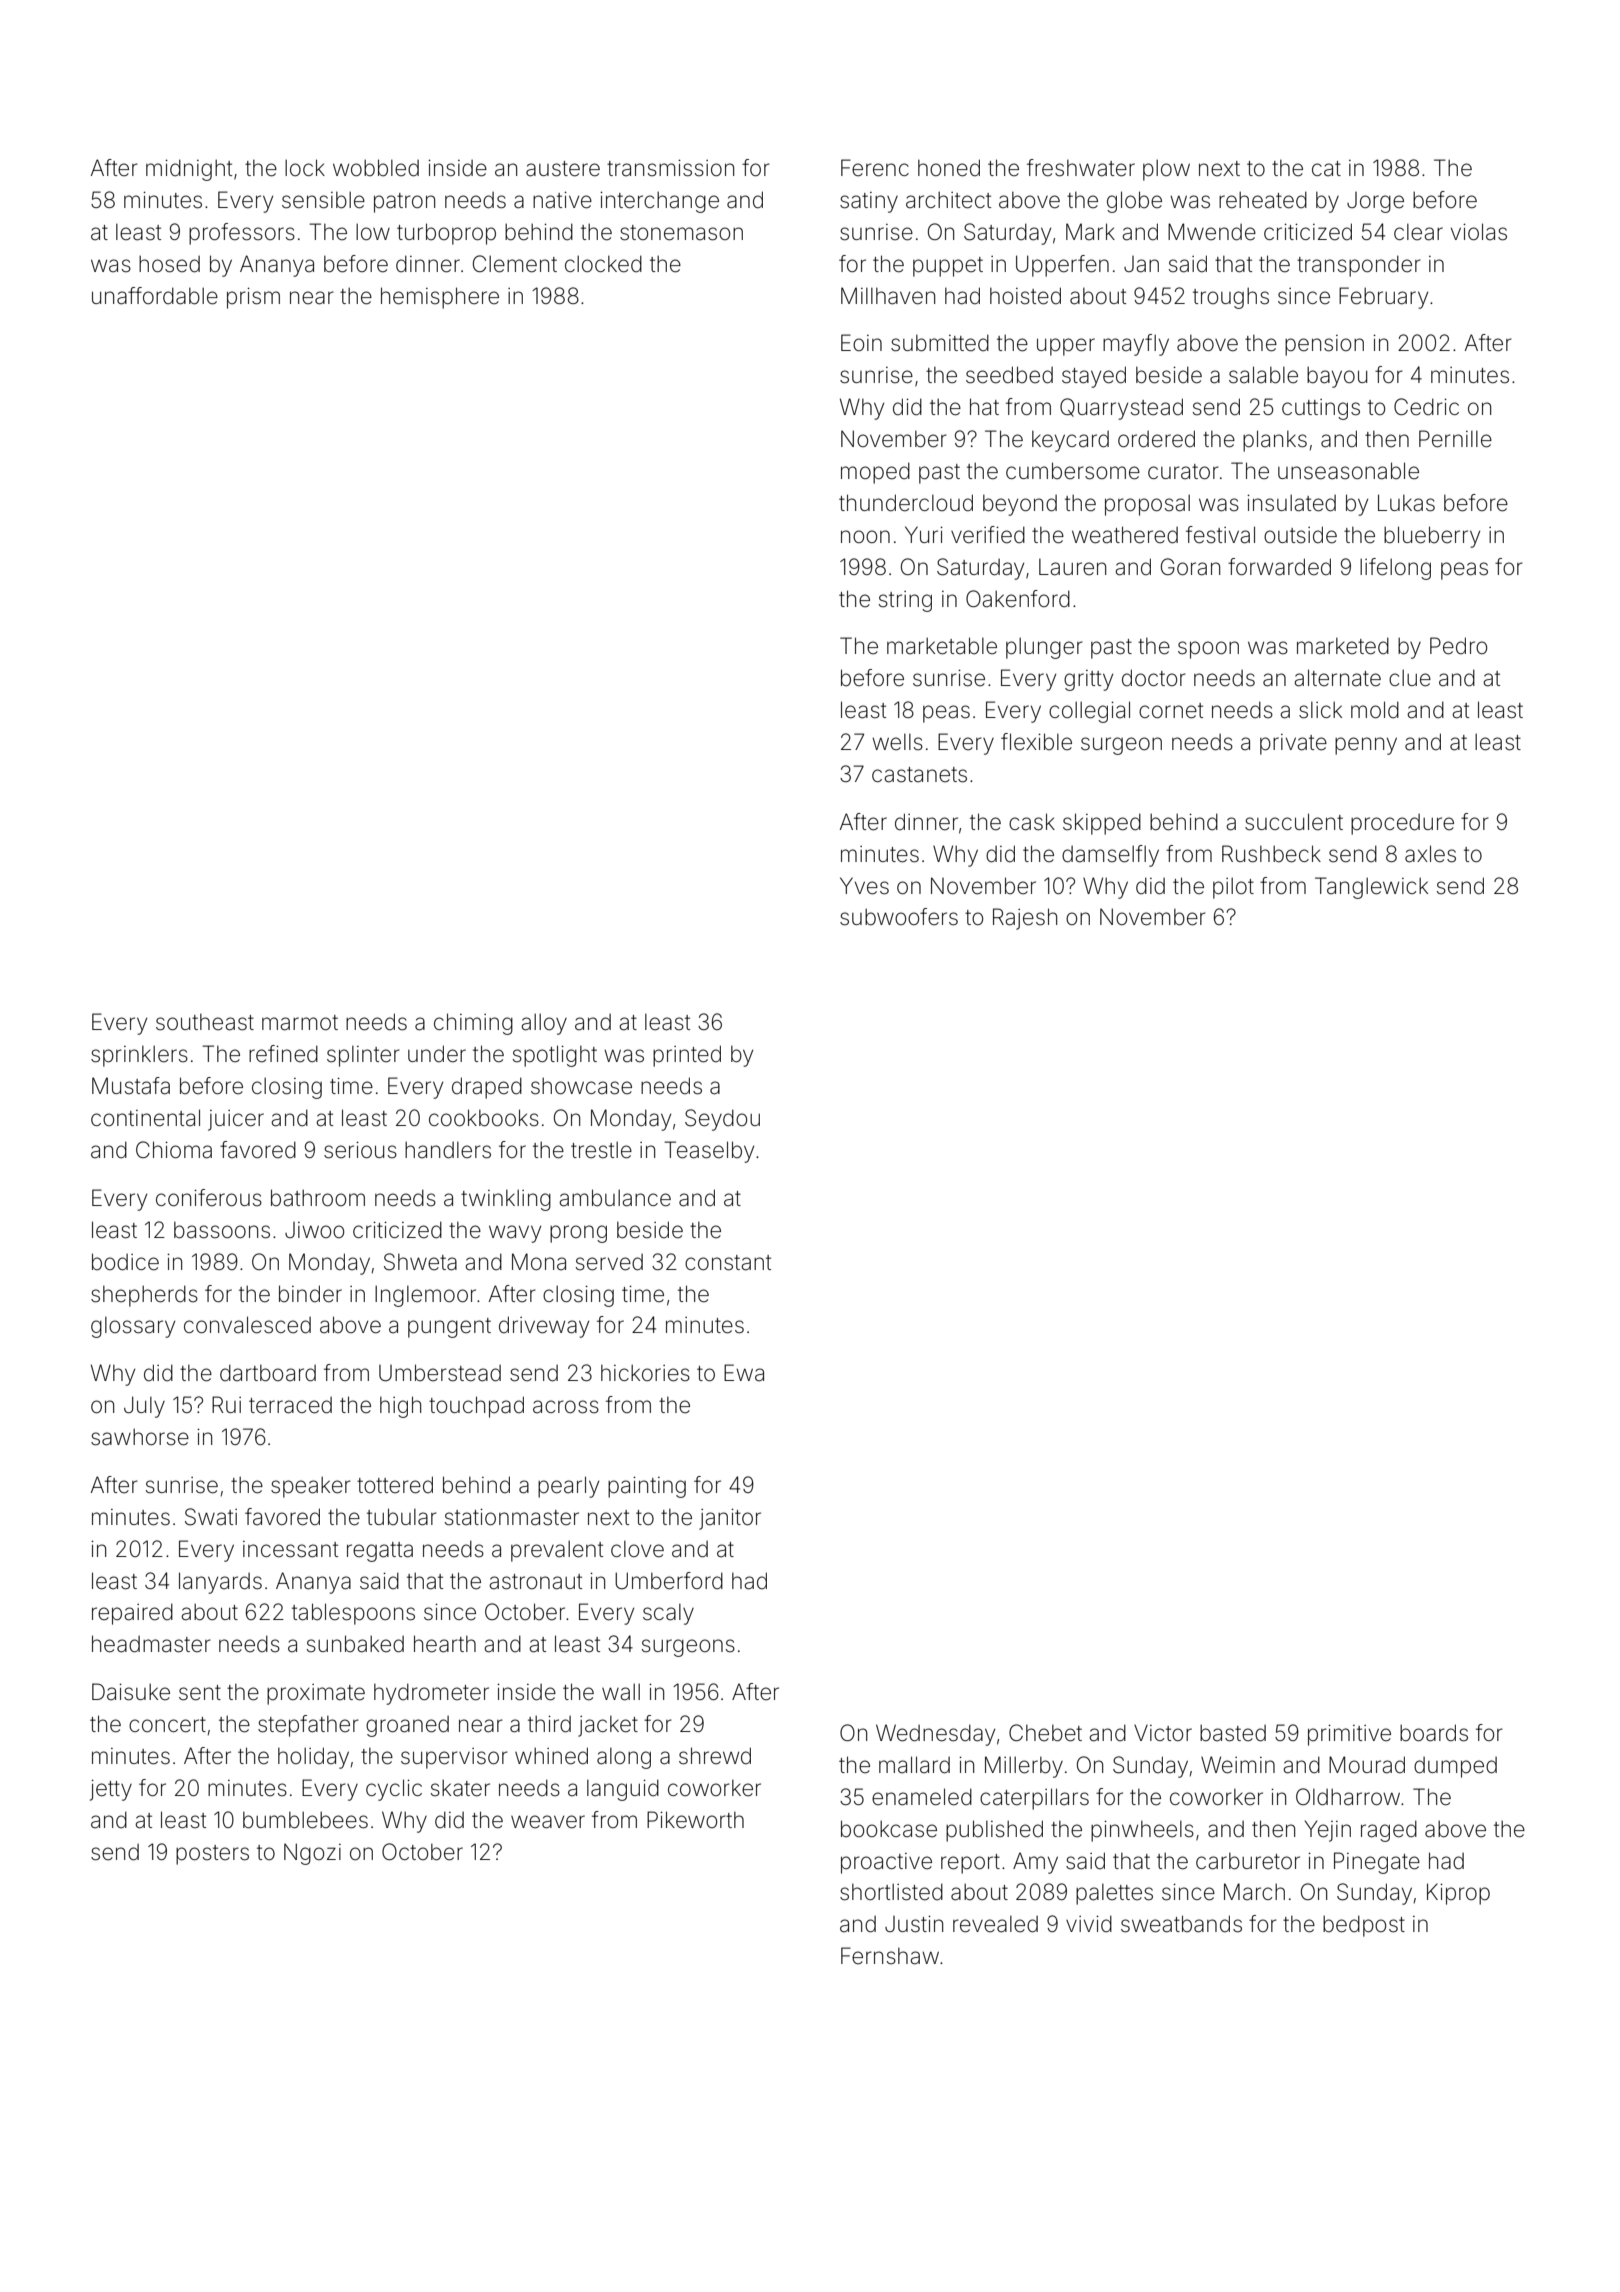 This document has height=2292, width=1620. What do you see at coordinates (730, 1519) in the document?
I see `janitor` at bounding box center [730, 1519].
